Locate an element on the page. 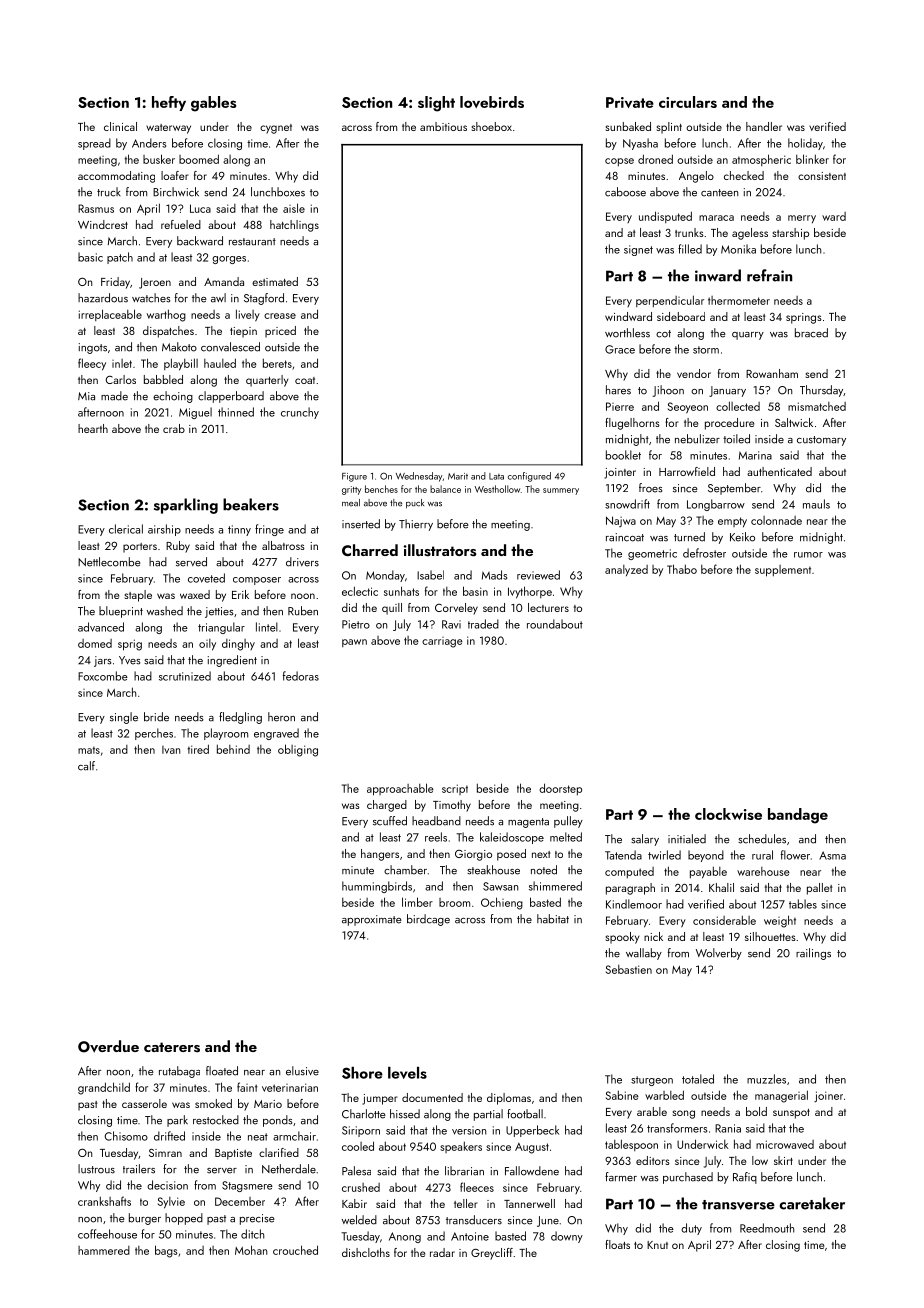 The height and width of the page is (1308, 924). Ivan is located at coordinates (171, 750).
